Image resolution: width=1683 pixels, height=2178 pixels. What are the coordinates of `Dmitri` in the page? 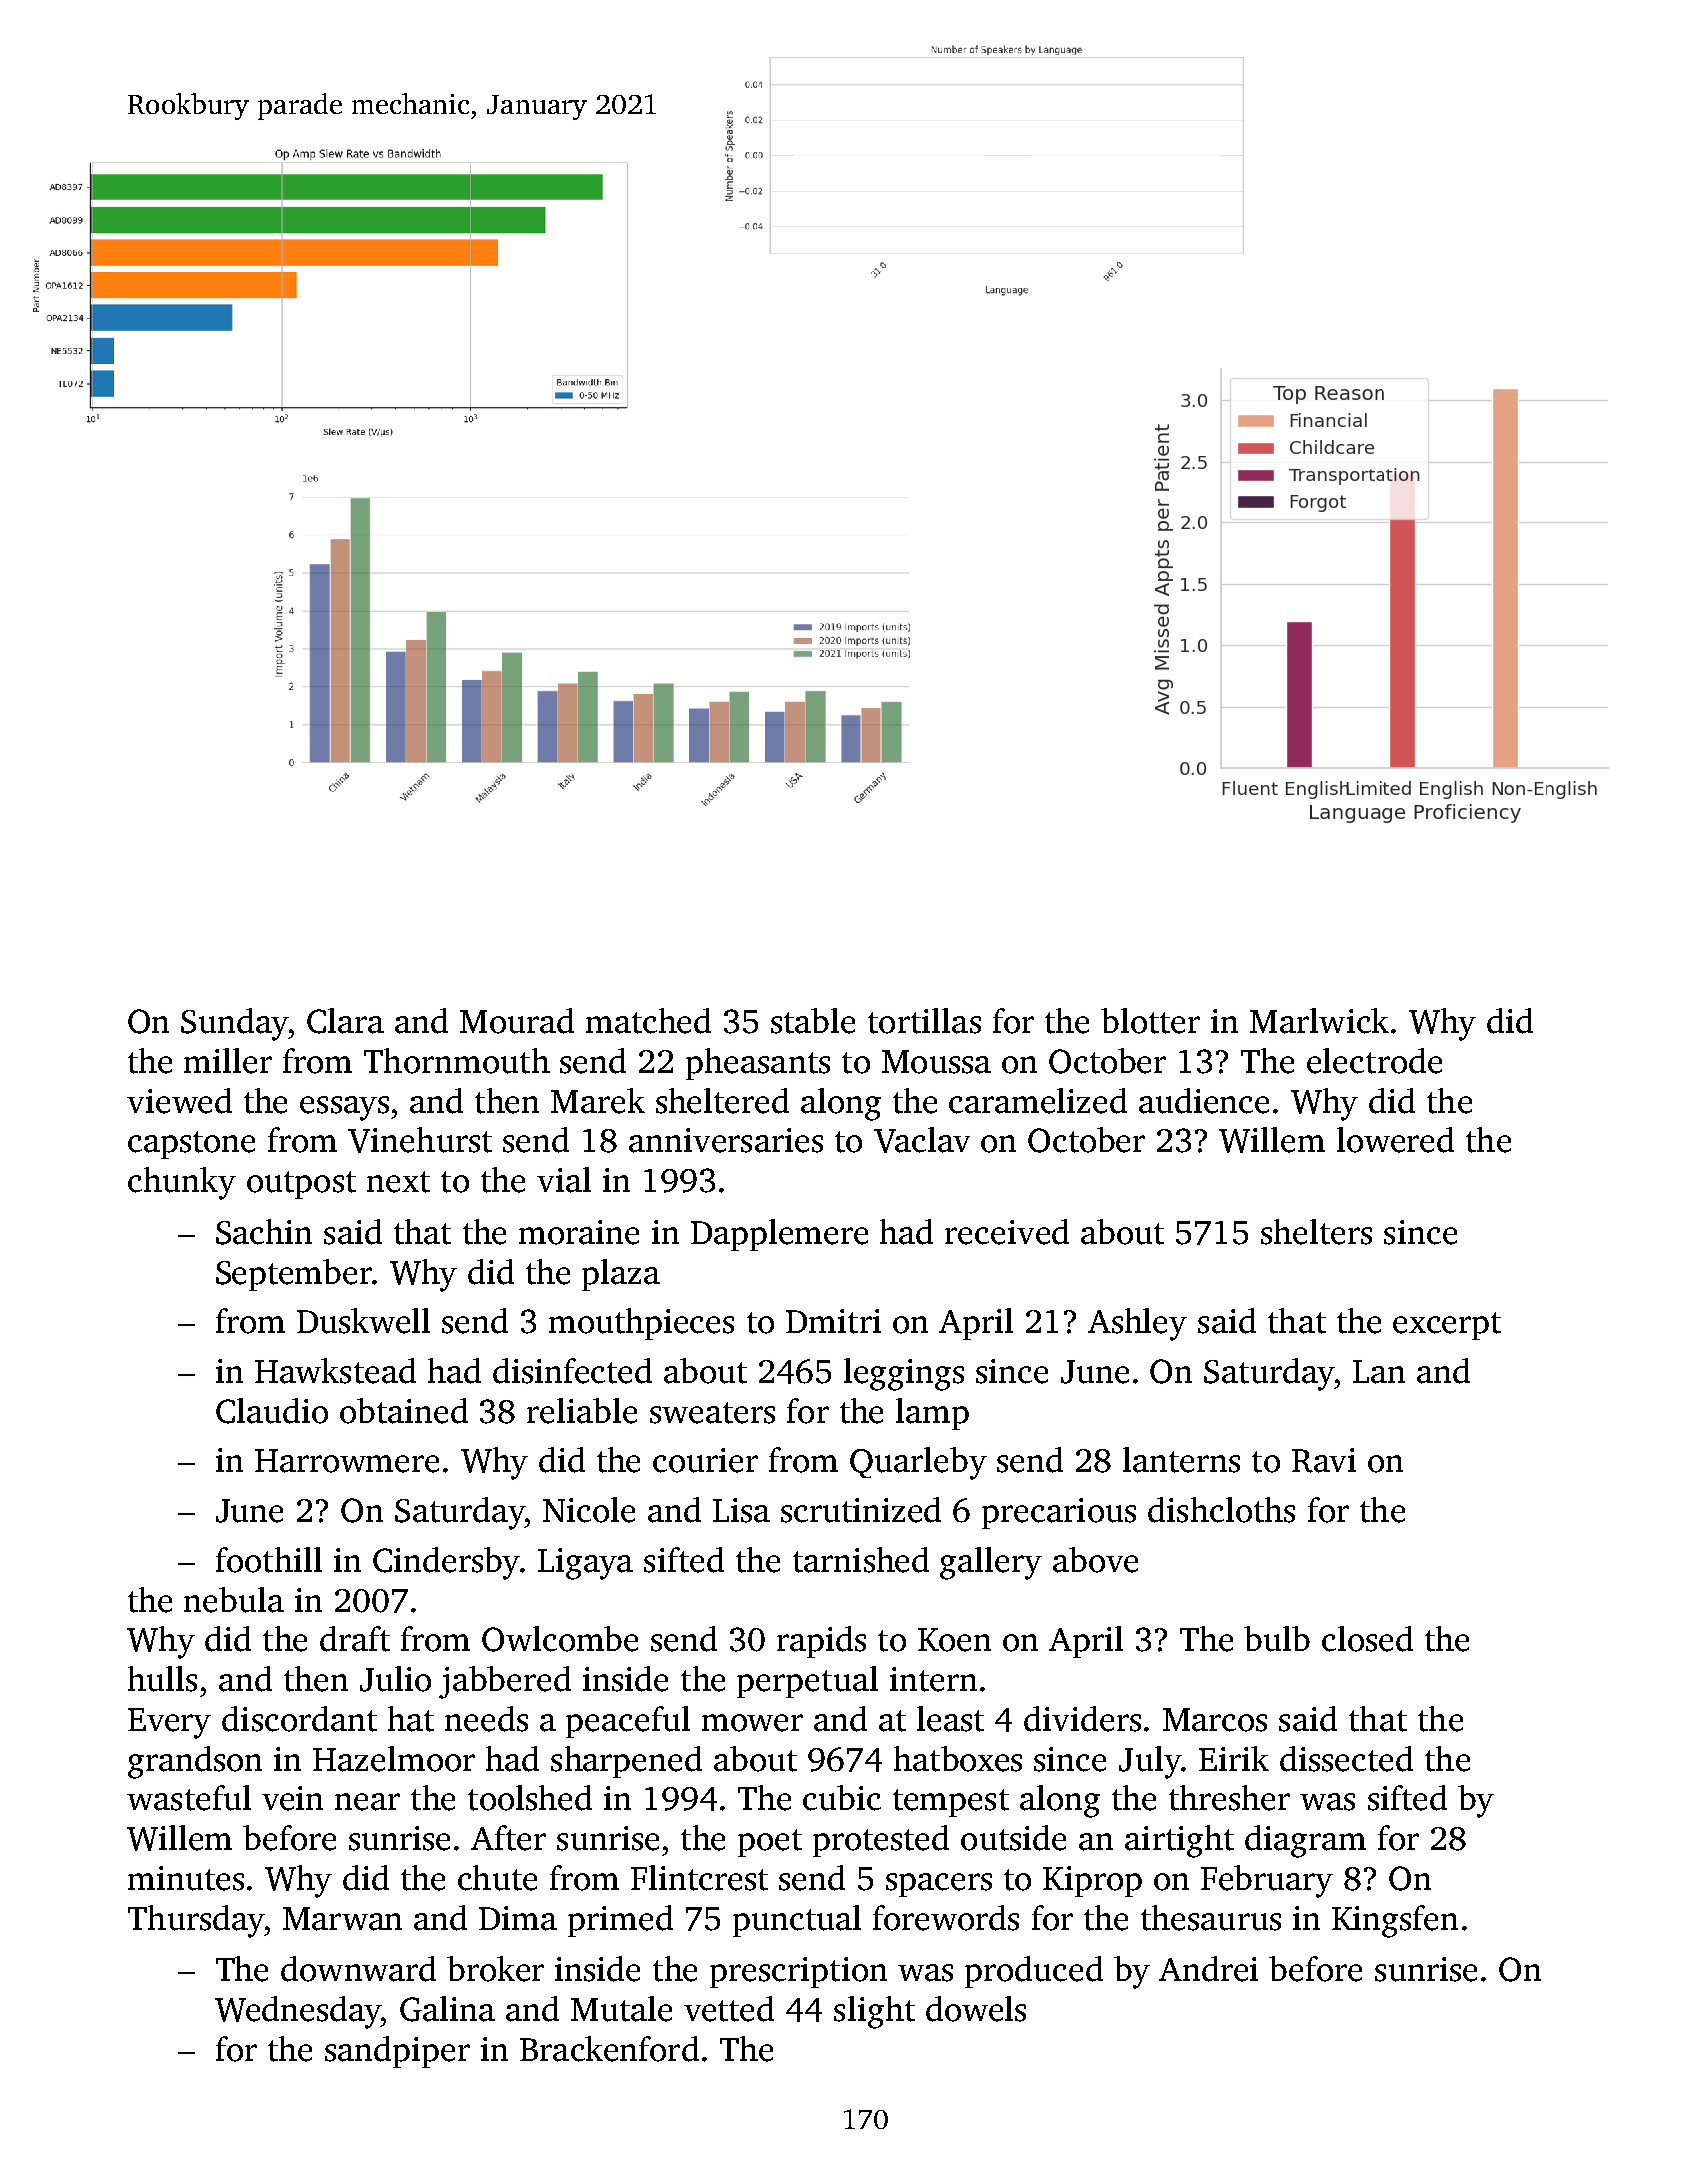 It's located at (833, 1321).
